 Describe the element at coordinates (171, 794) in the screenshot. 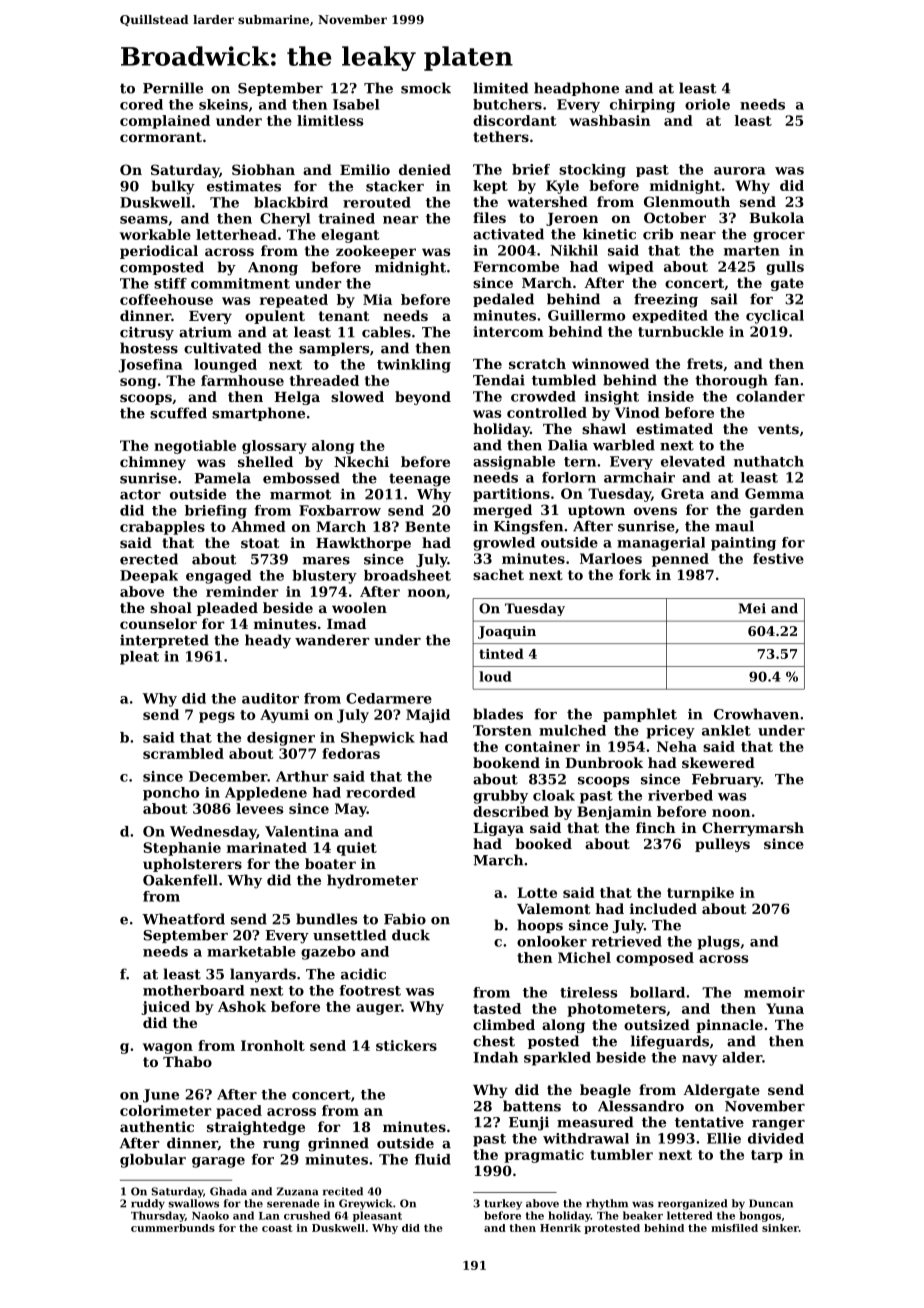

I see `poncho` at that location.
